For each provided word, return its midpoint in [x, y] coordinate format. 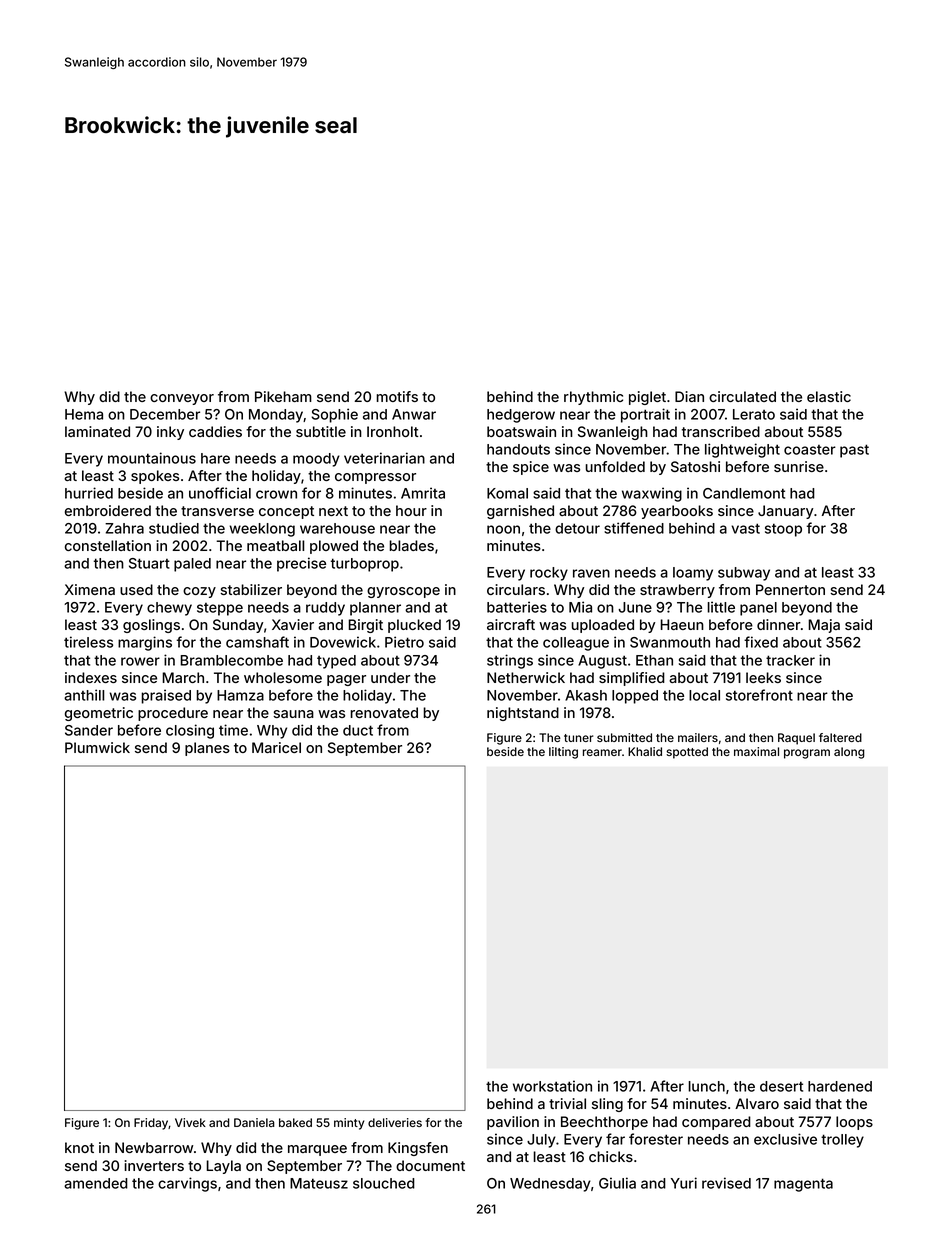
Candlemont [744, 493]
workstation [552, 1086]
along [849, 753]
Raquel [796, 739]
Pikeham [283, 396]
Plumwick [97, 747]
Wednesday [550, 1185]
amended [96, 1183]
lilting [563, 753]
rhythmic [593, 398]
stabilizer [251, 589]
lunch [706, 1086]
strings [510, 661]
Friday [151, 1124]
